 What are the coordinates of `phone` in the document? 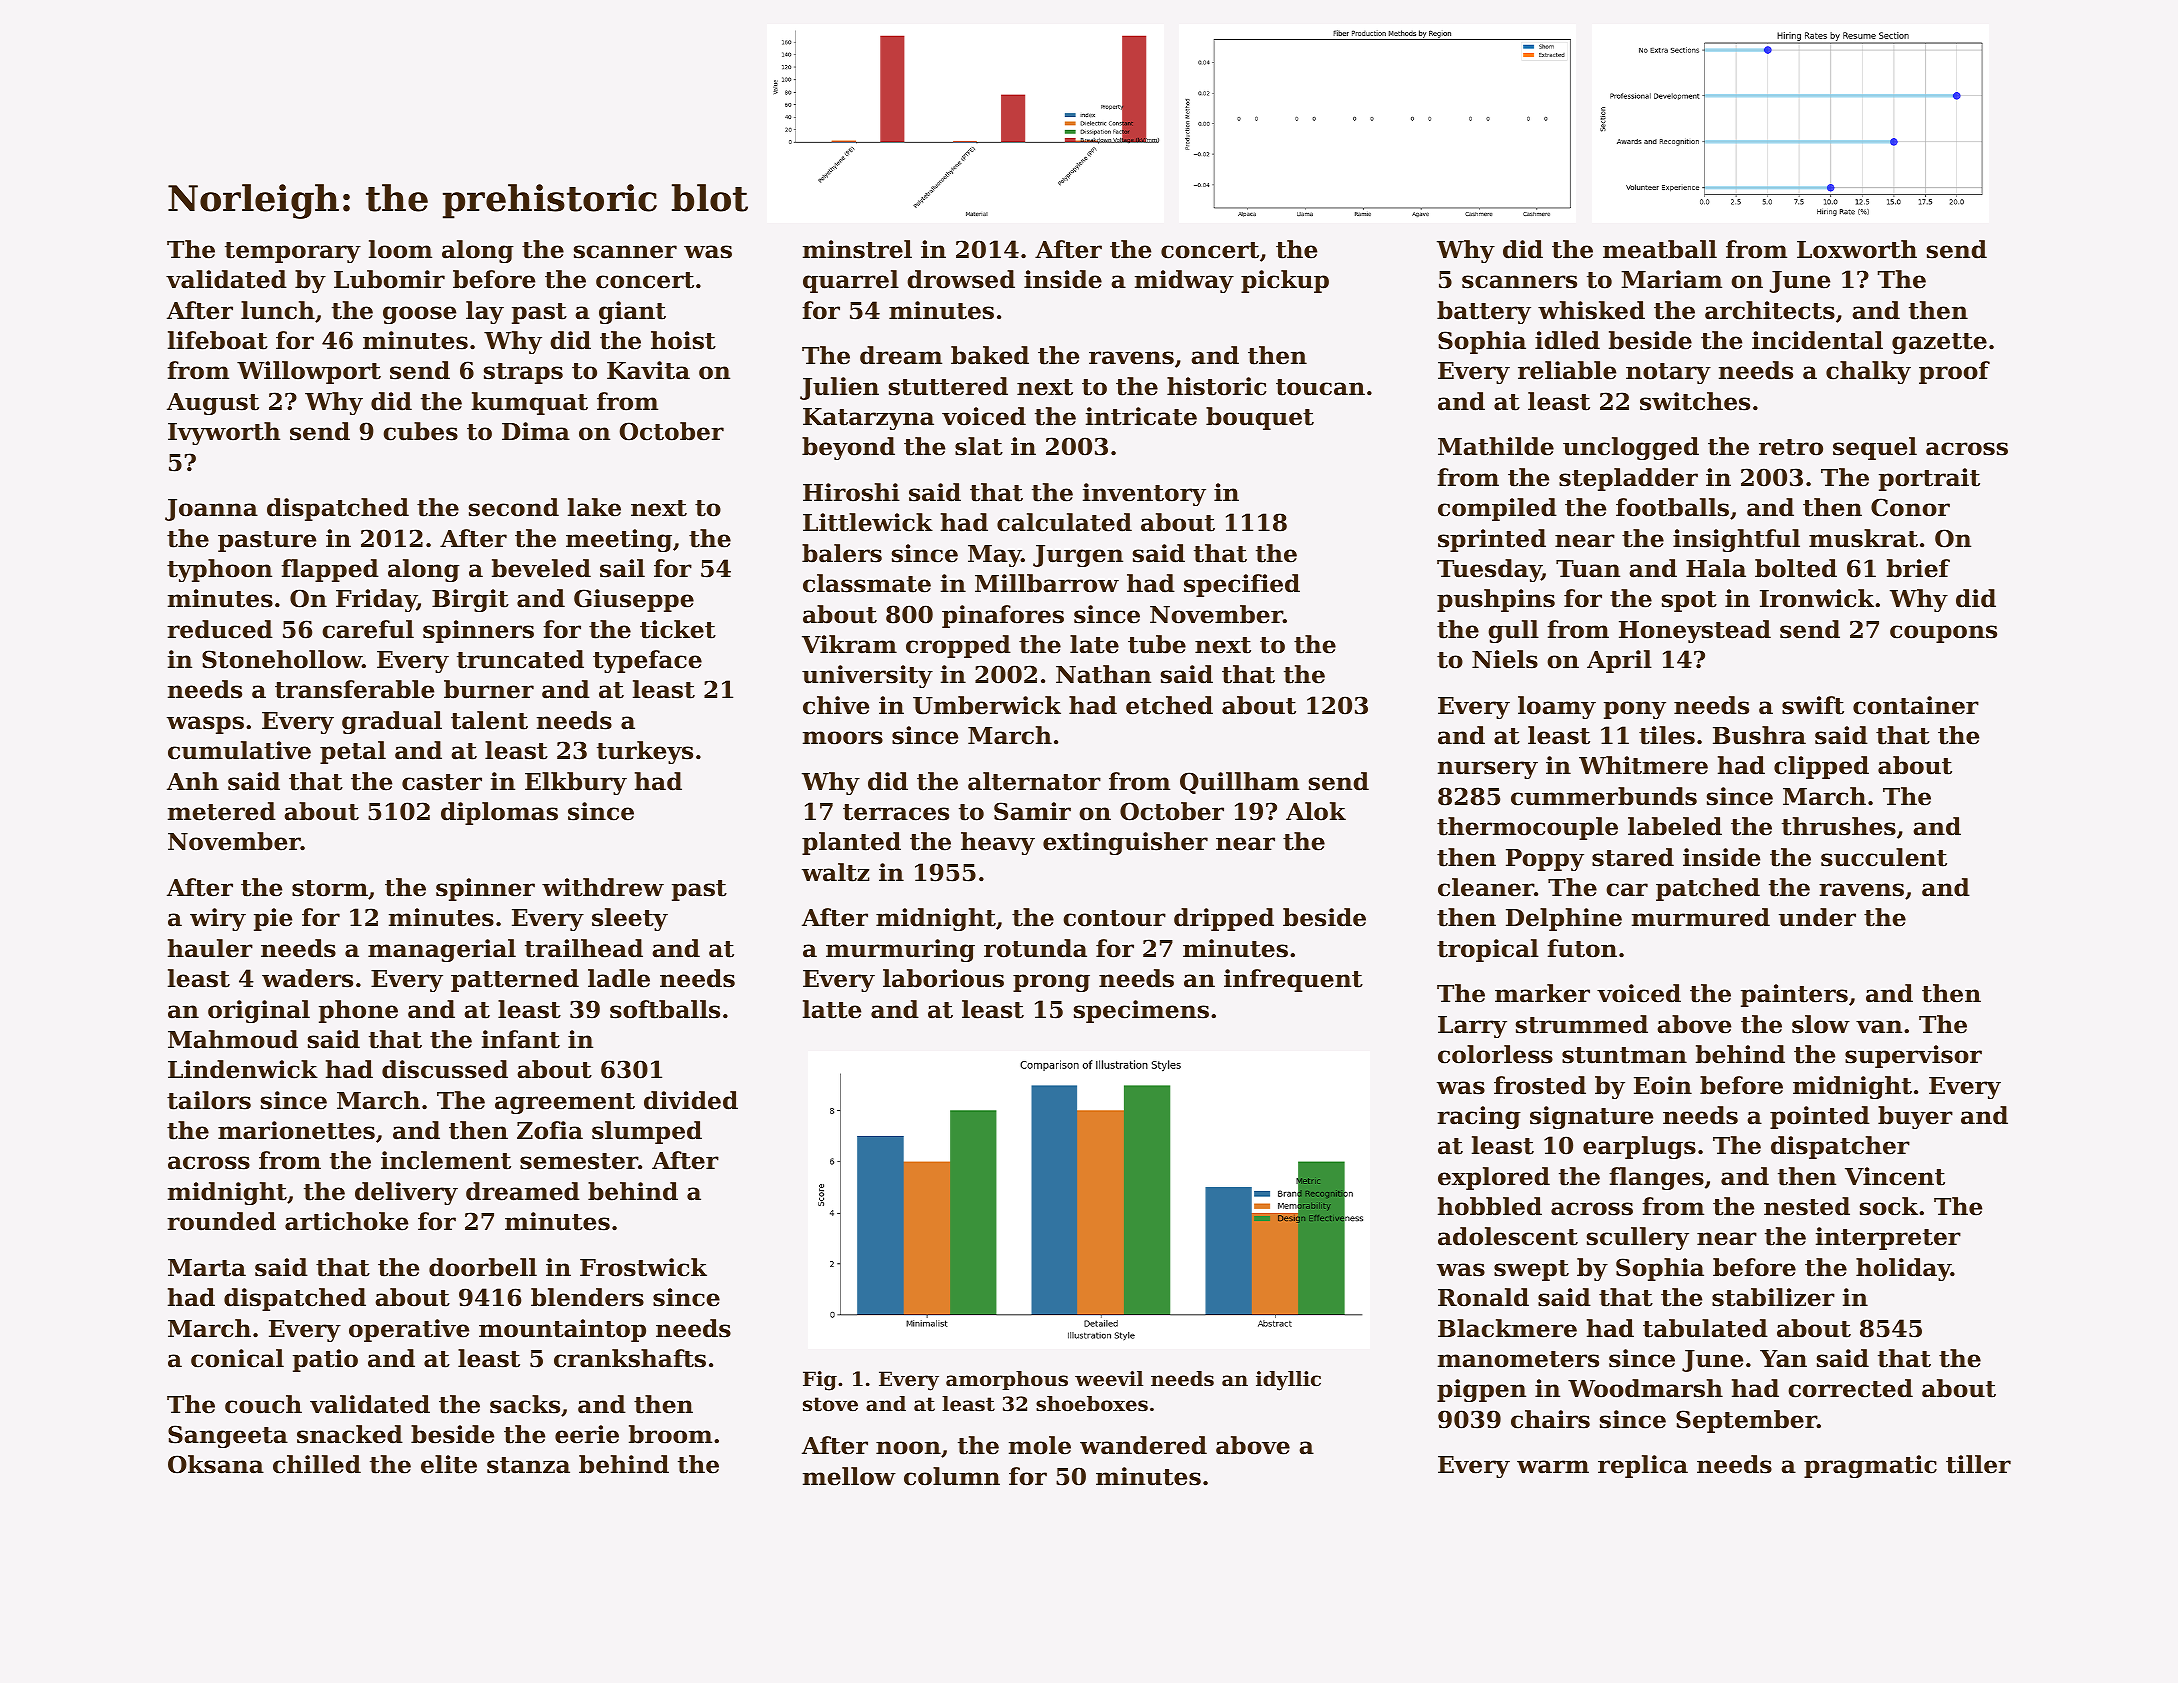 It's located at (358, 1011).
